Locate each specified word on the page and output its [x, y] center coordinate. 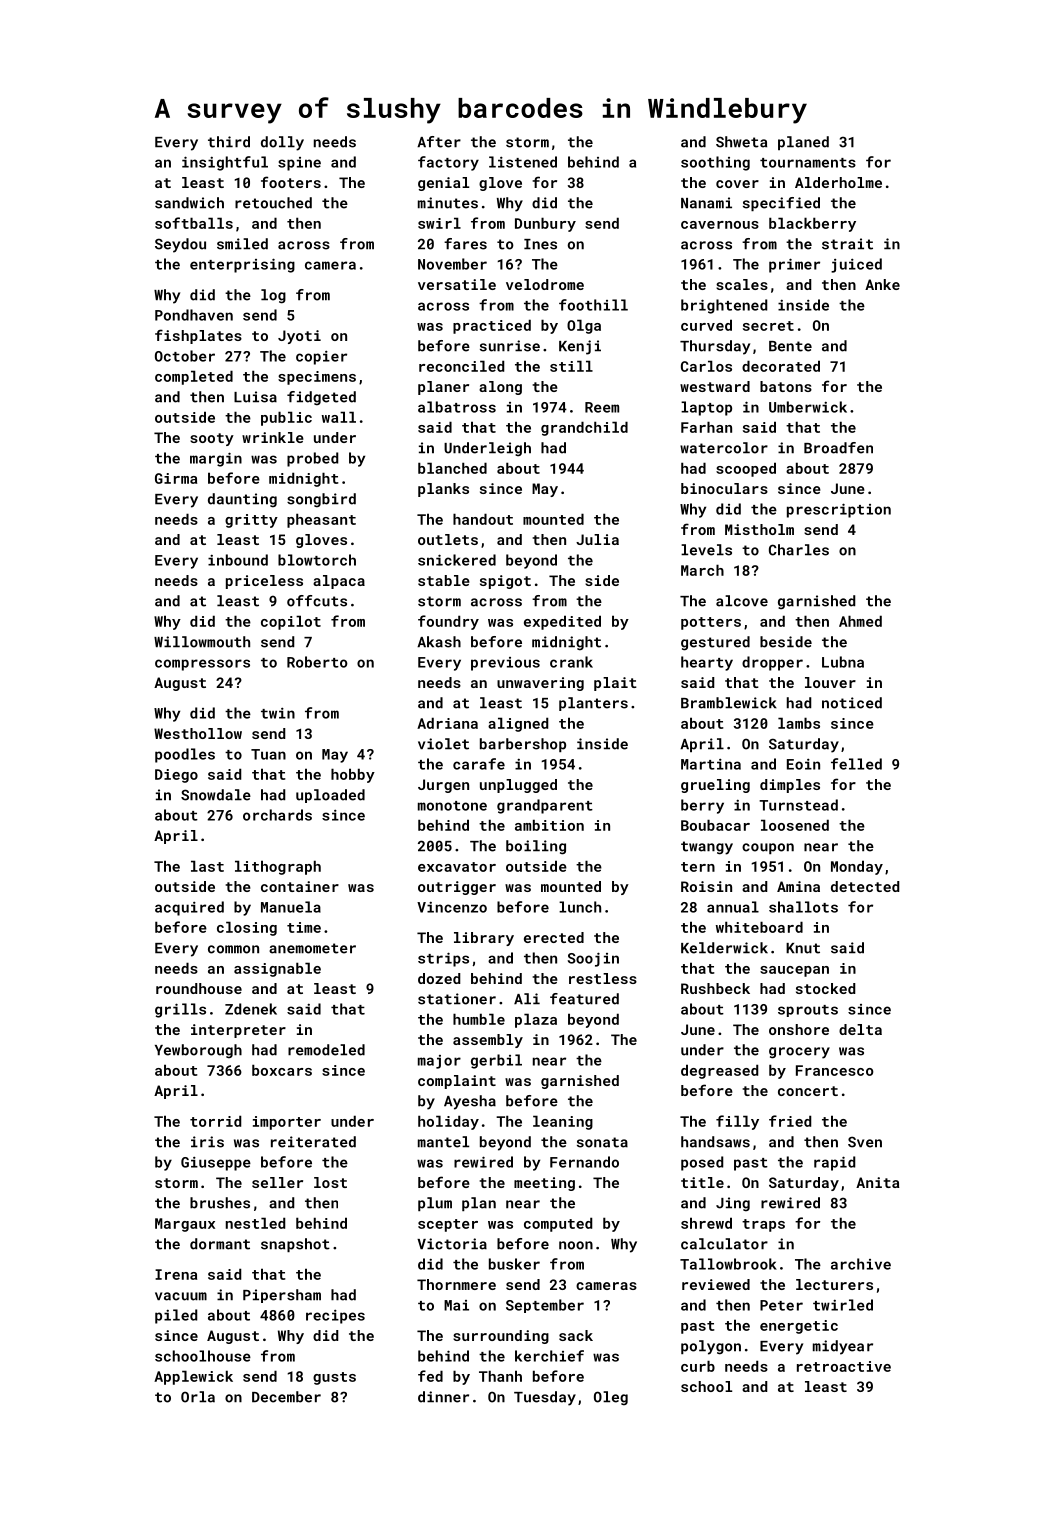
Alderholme [838, 182]
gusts [334, 1378]
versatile [457, 284]
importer [287, 1123]
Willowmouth [202, 642]
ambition [549, 825]
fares [465, 244]
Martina [711, 764]
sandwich [189, 203]
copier [321, 358]
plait [615, 684]
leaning [563, 1122]
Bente [790, 346]
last [207, 866]
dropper [772, 663]
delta [860, 1029]
